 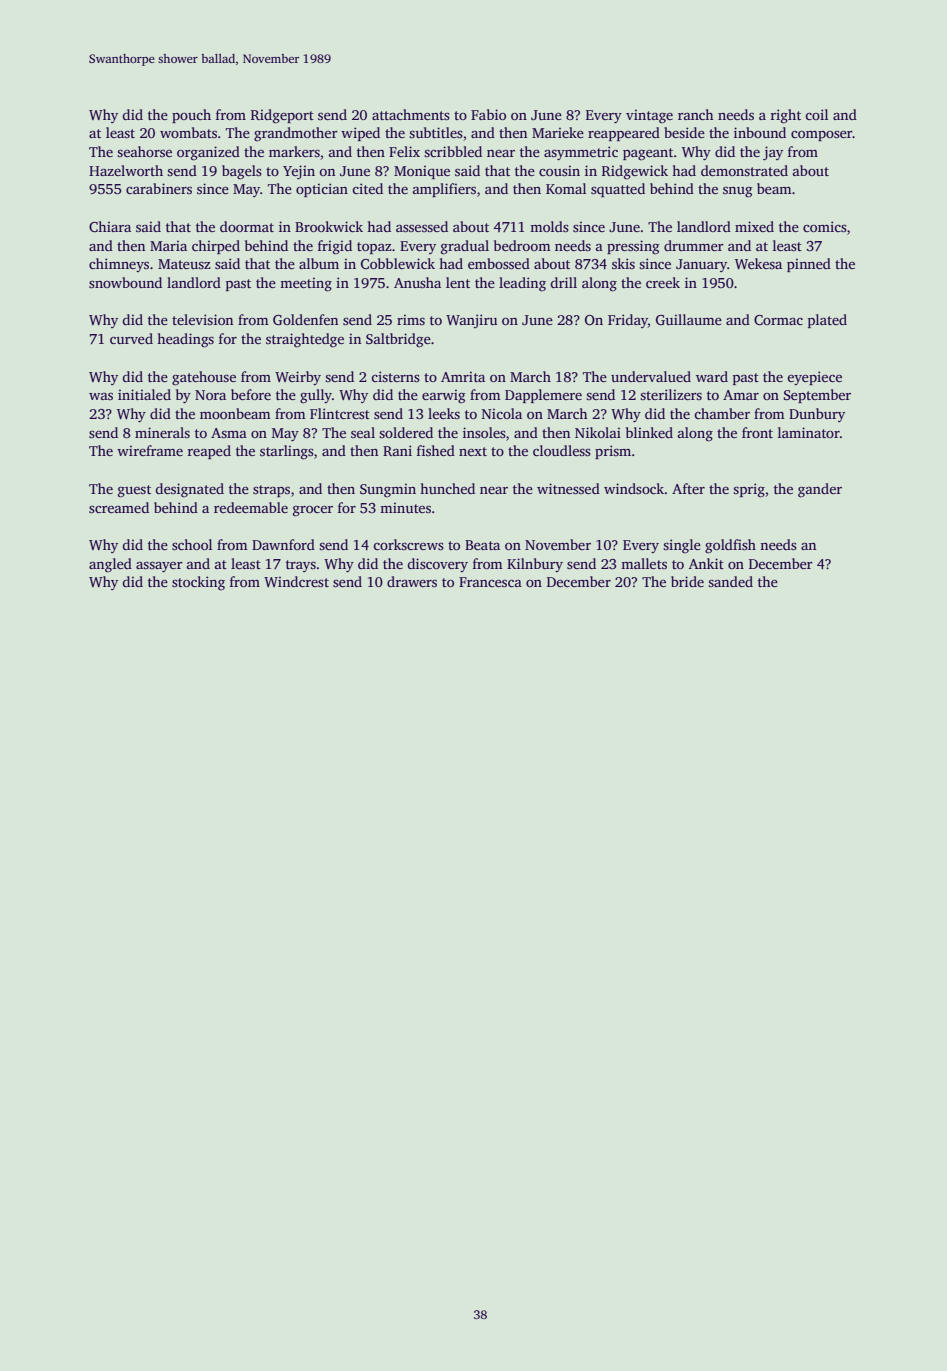 I want to click on seahorse, so click(x=144, y=151).
